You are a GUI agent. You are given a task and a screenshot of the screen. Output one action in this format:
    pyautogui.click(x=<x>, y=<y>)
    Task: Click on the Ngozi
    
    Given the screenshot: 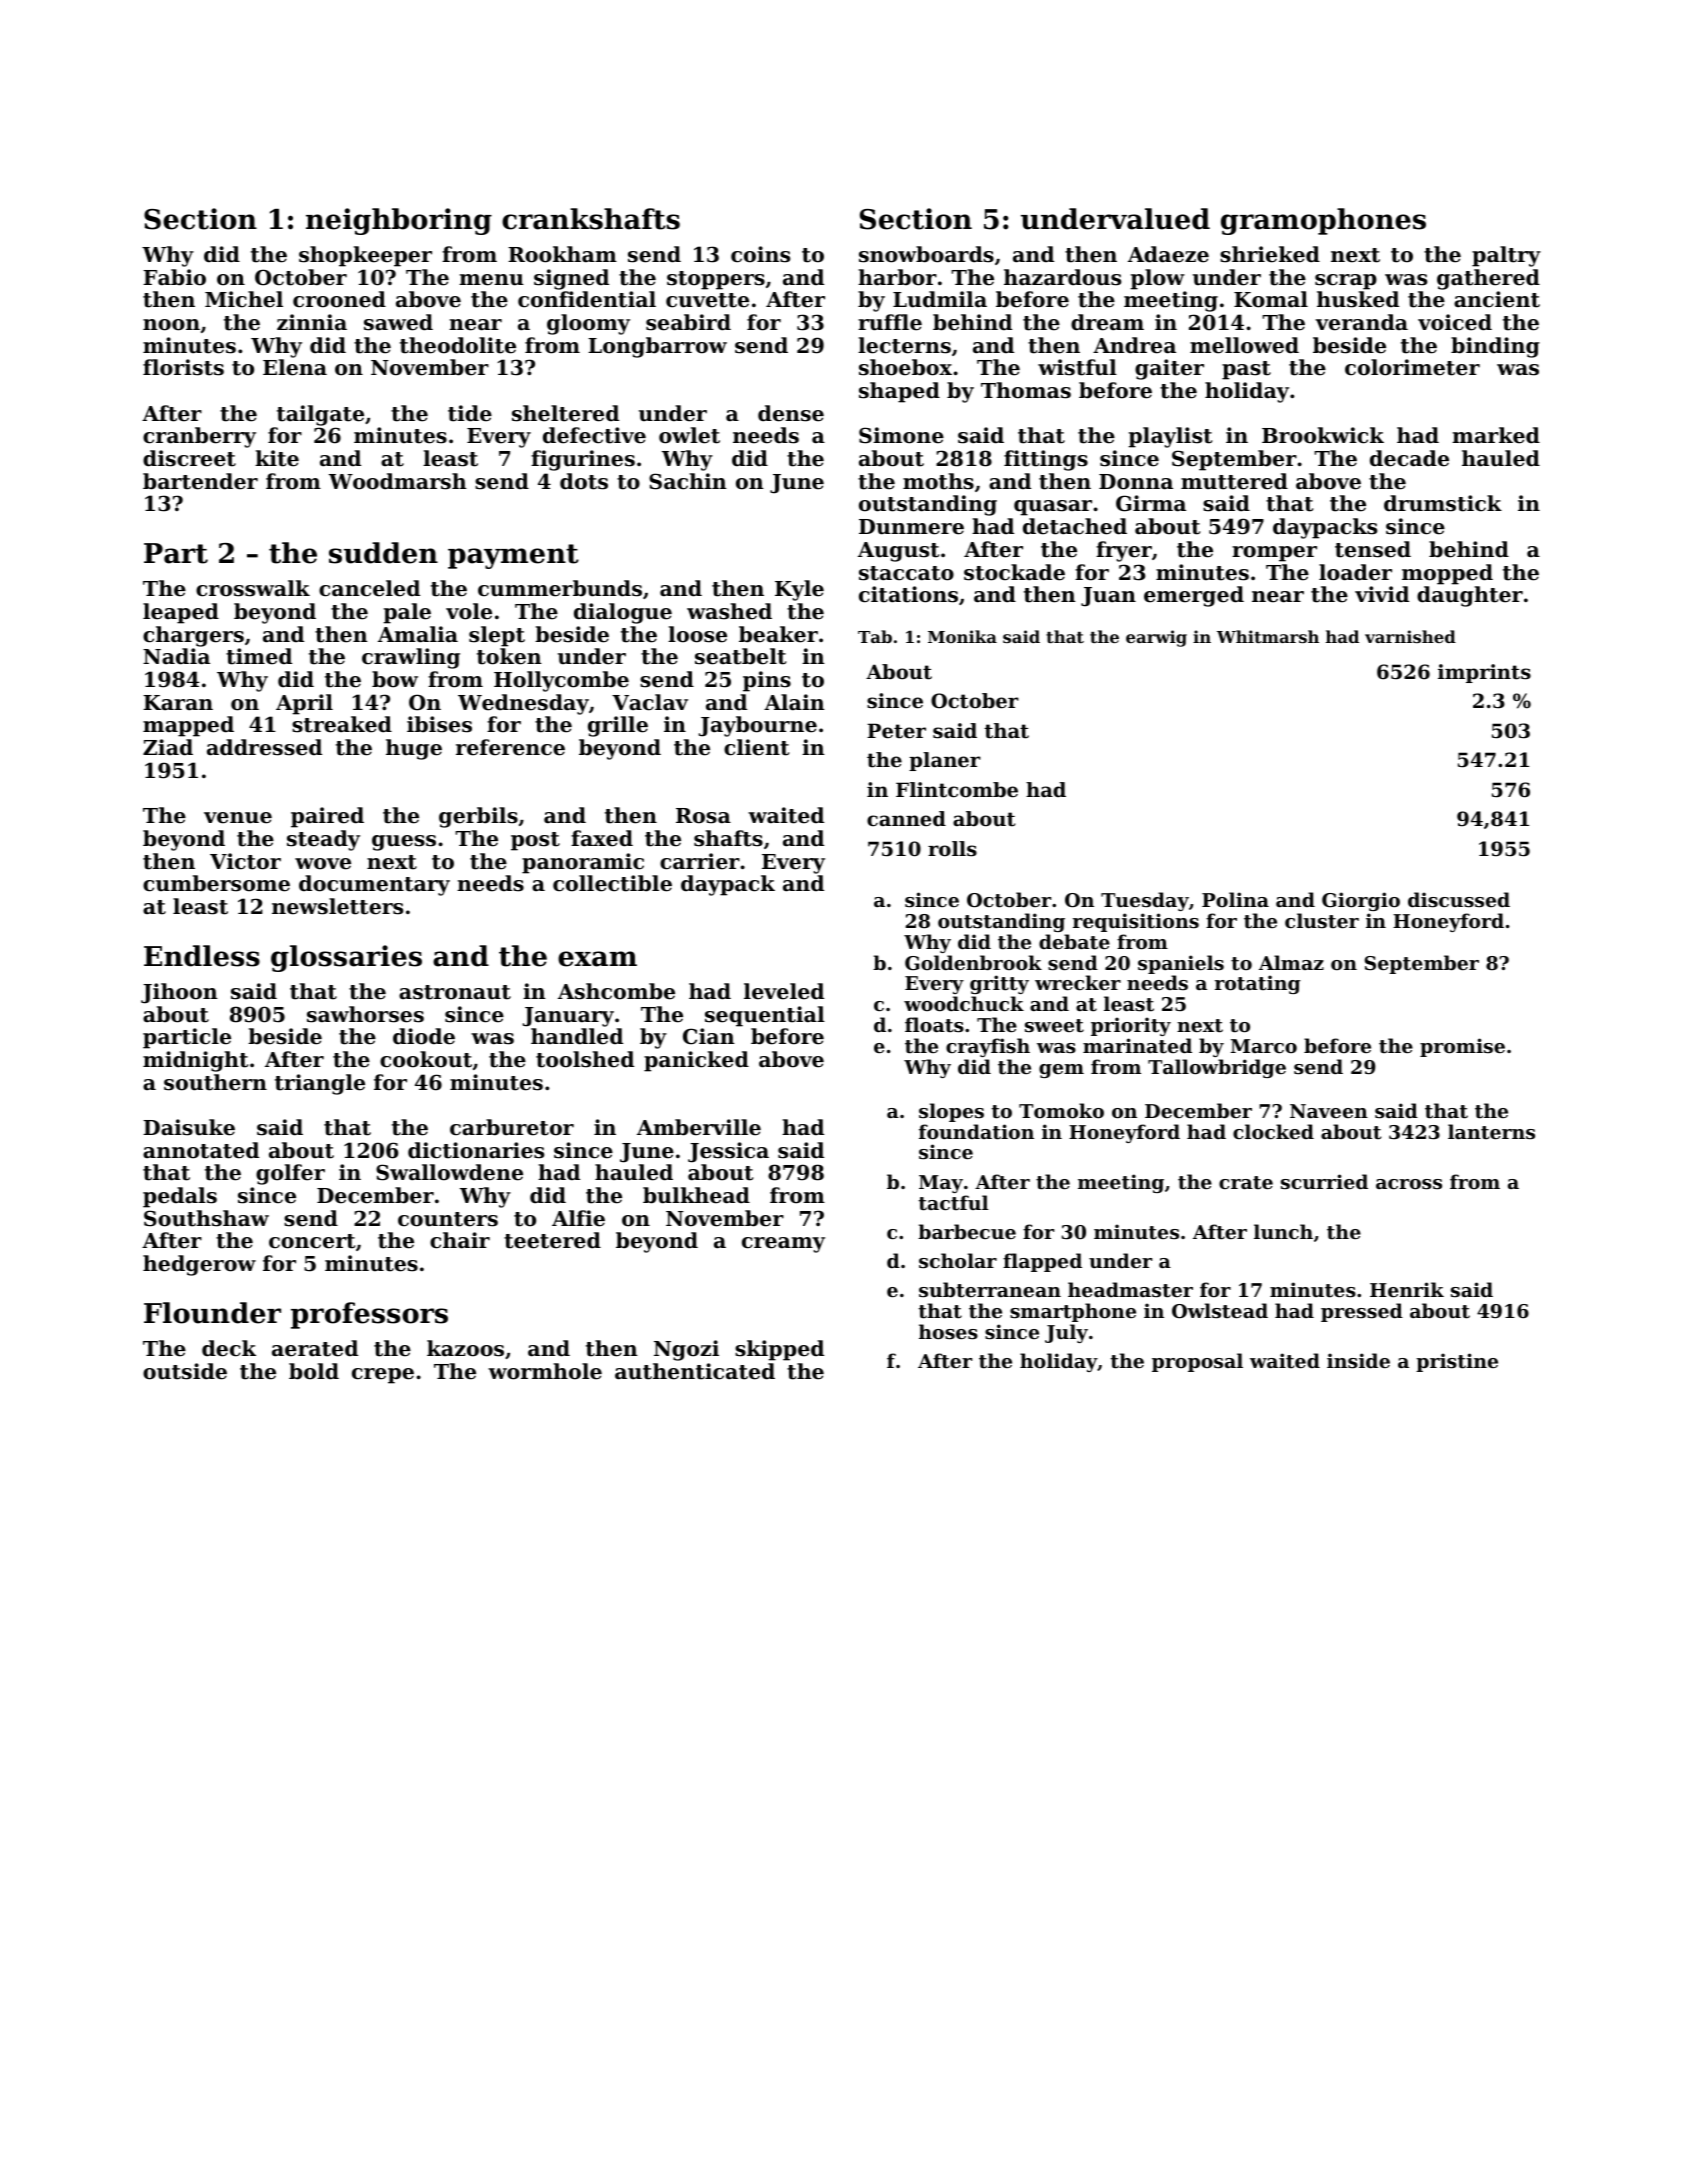 What is the action you would take?
    pyautogui.click(x=686, y=1350)
